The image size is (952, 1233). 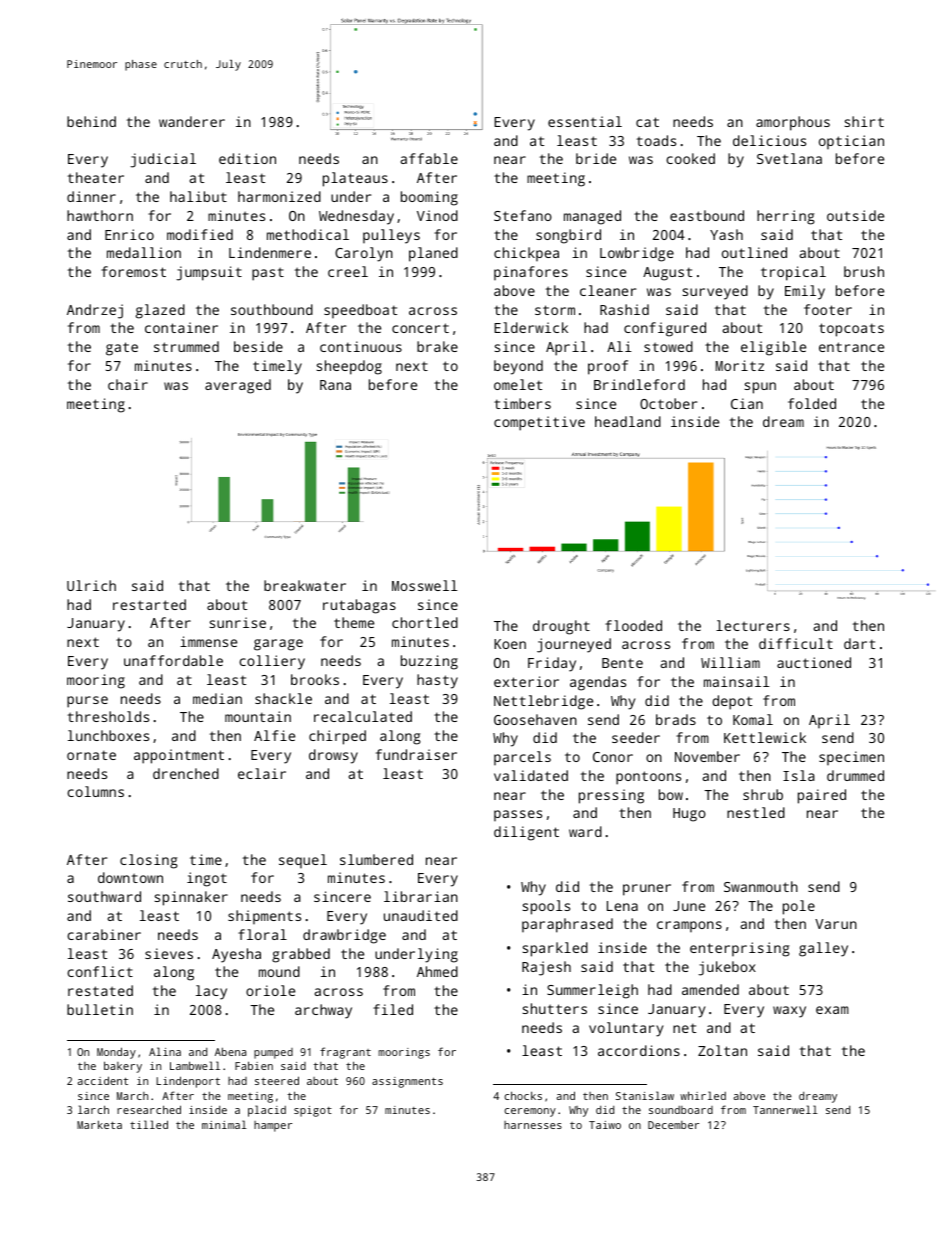 What do you see at coordinates (531, 273) in the document?
I see `pinafores` at bounding box center [531, 273].
